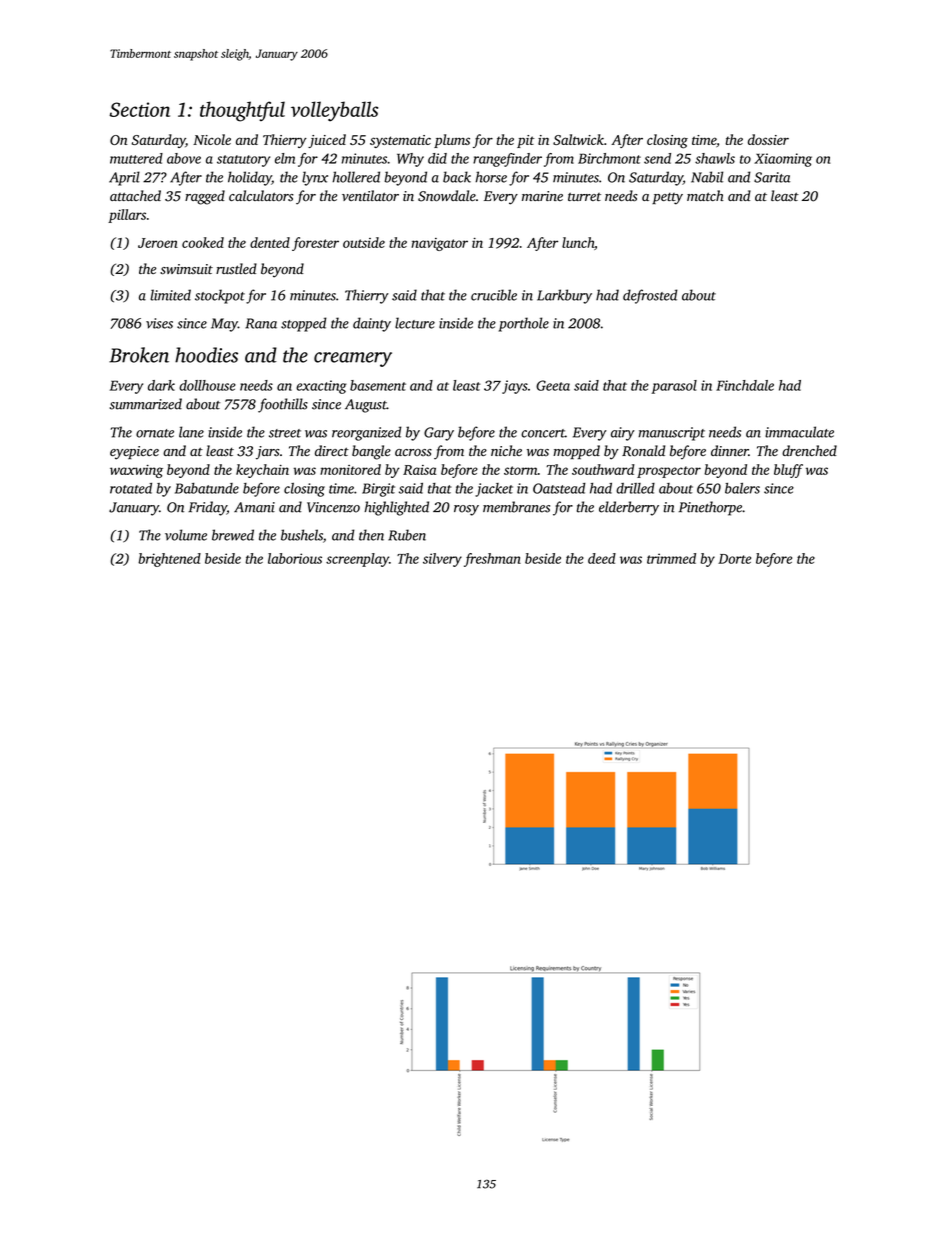 The image size is (952, 1233). I want to click on attached, so click(135, 195).
